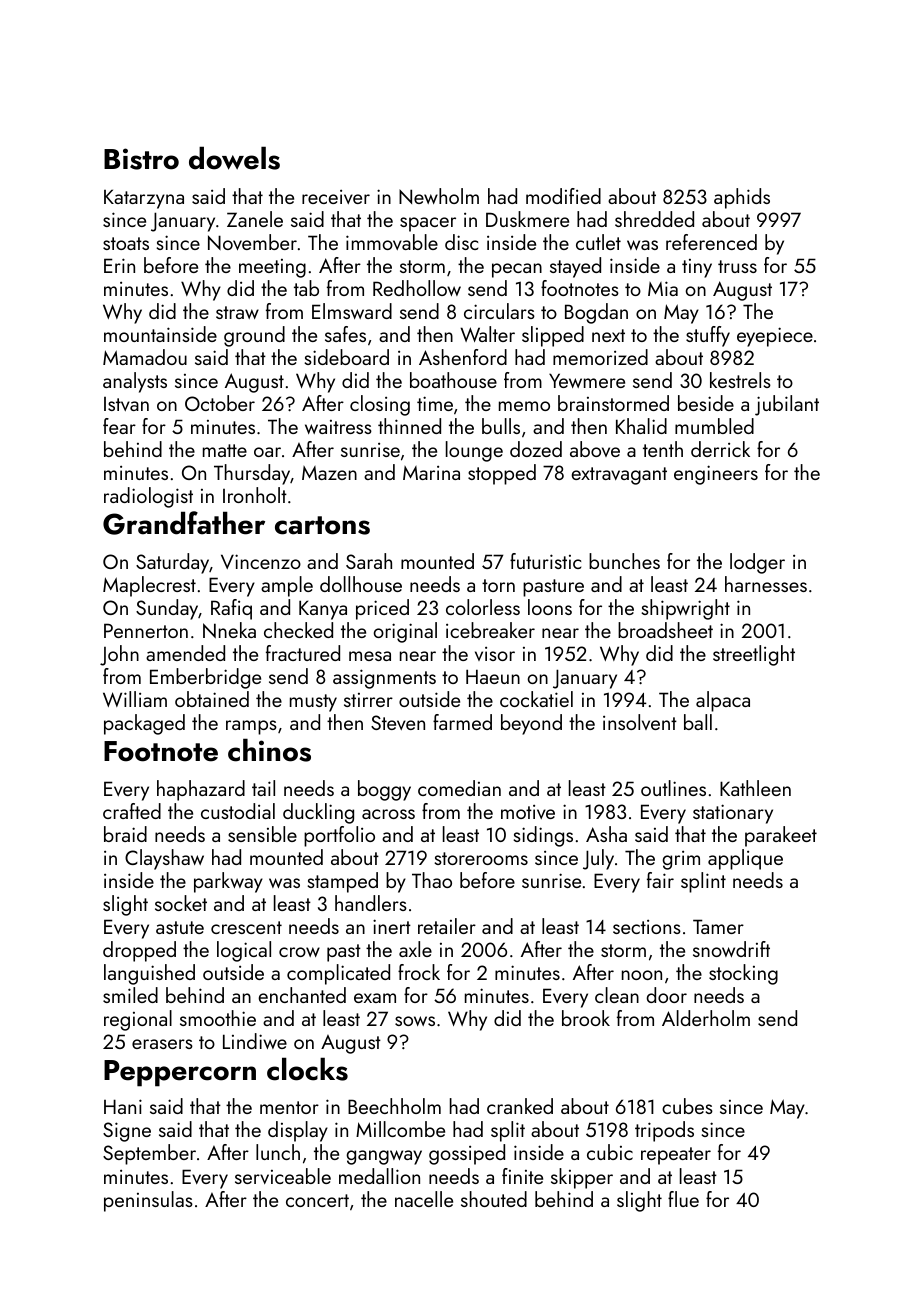  What do you see at coordinates (654, 219) in the screenshot?
I see `shredded` at bounding box center [654, 219].
